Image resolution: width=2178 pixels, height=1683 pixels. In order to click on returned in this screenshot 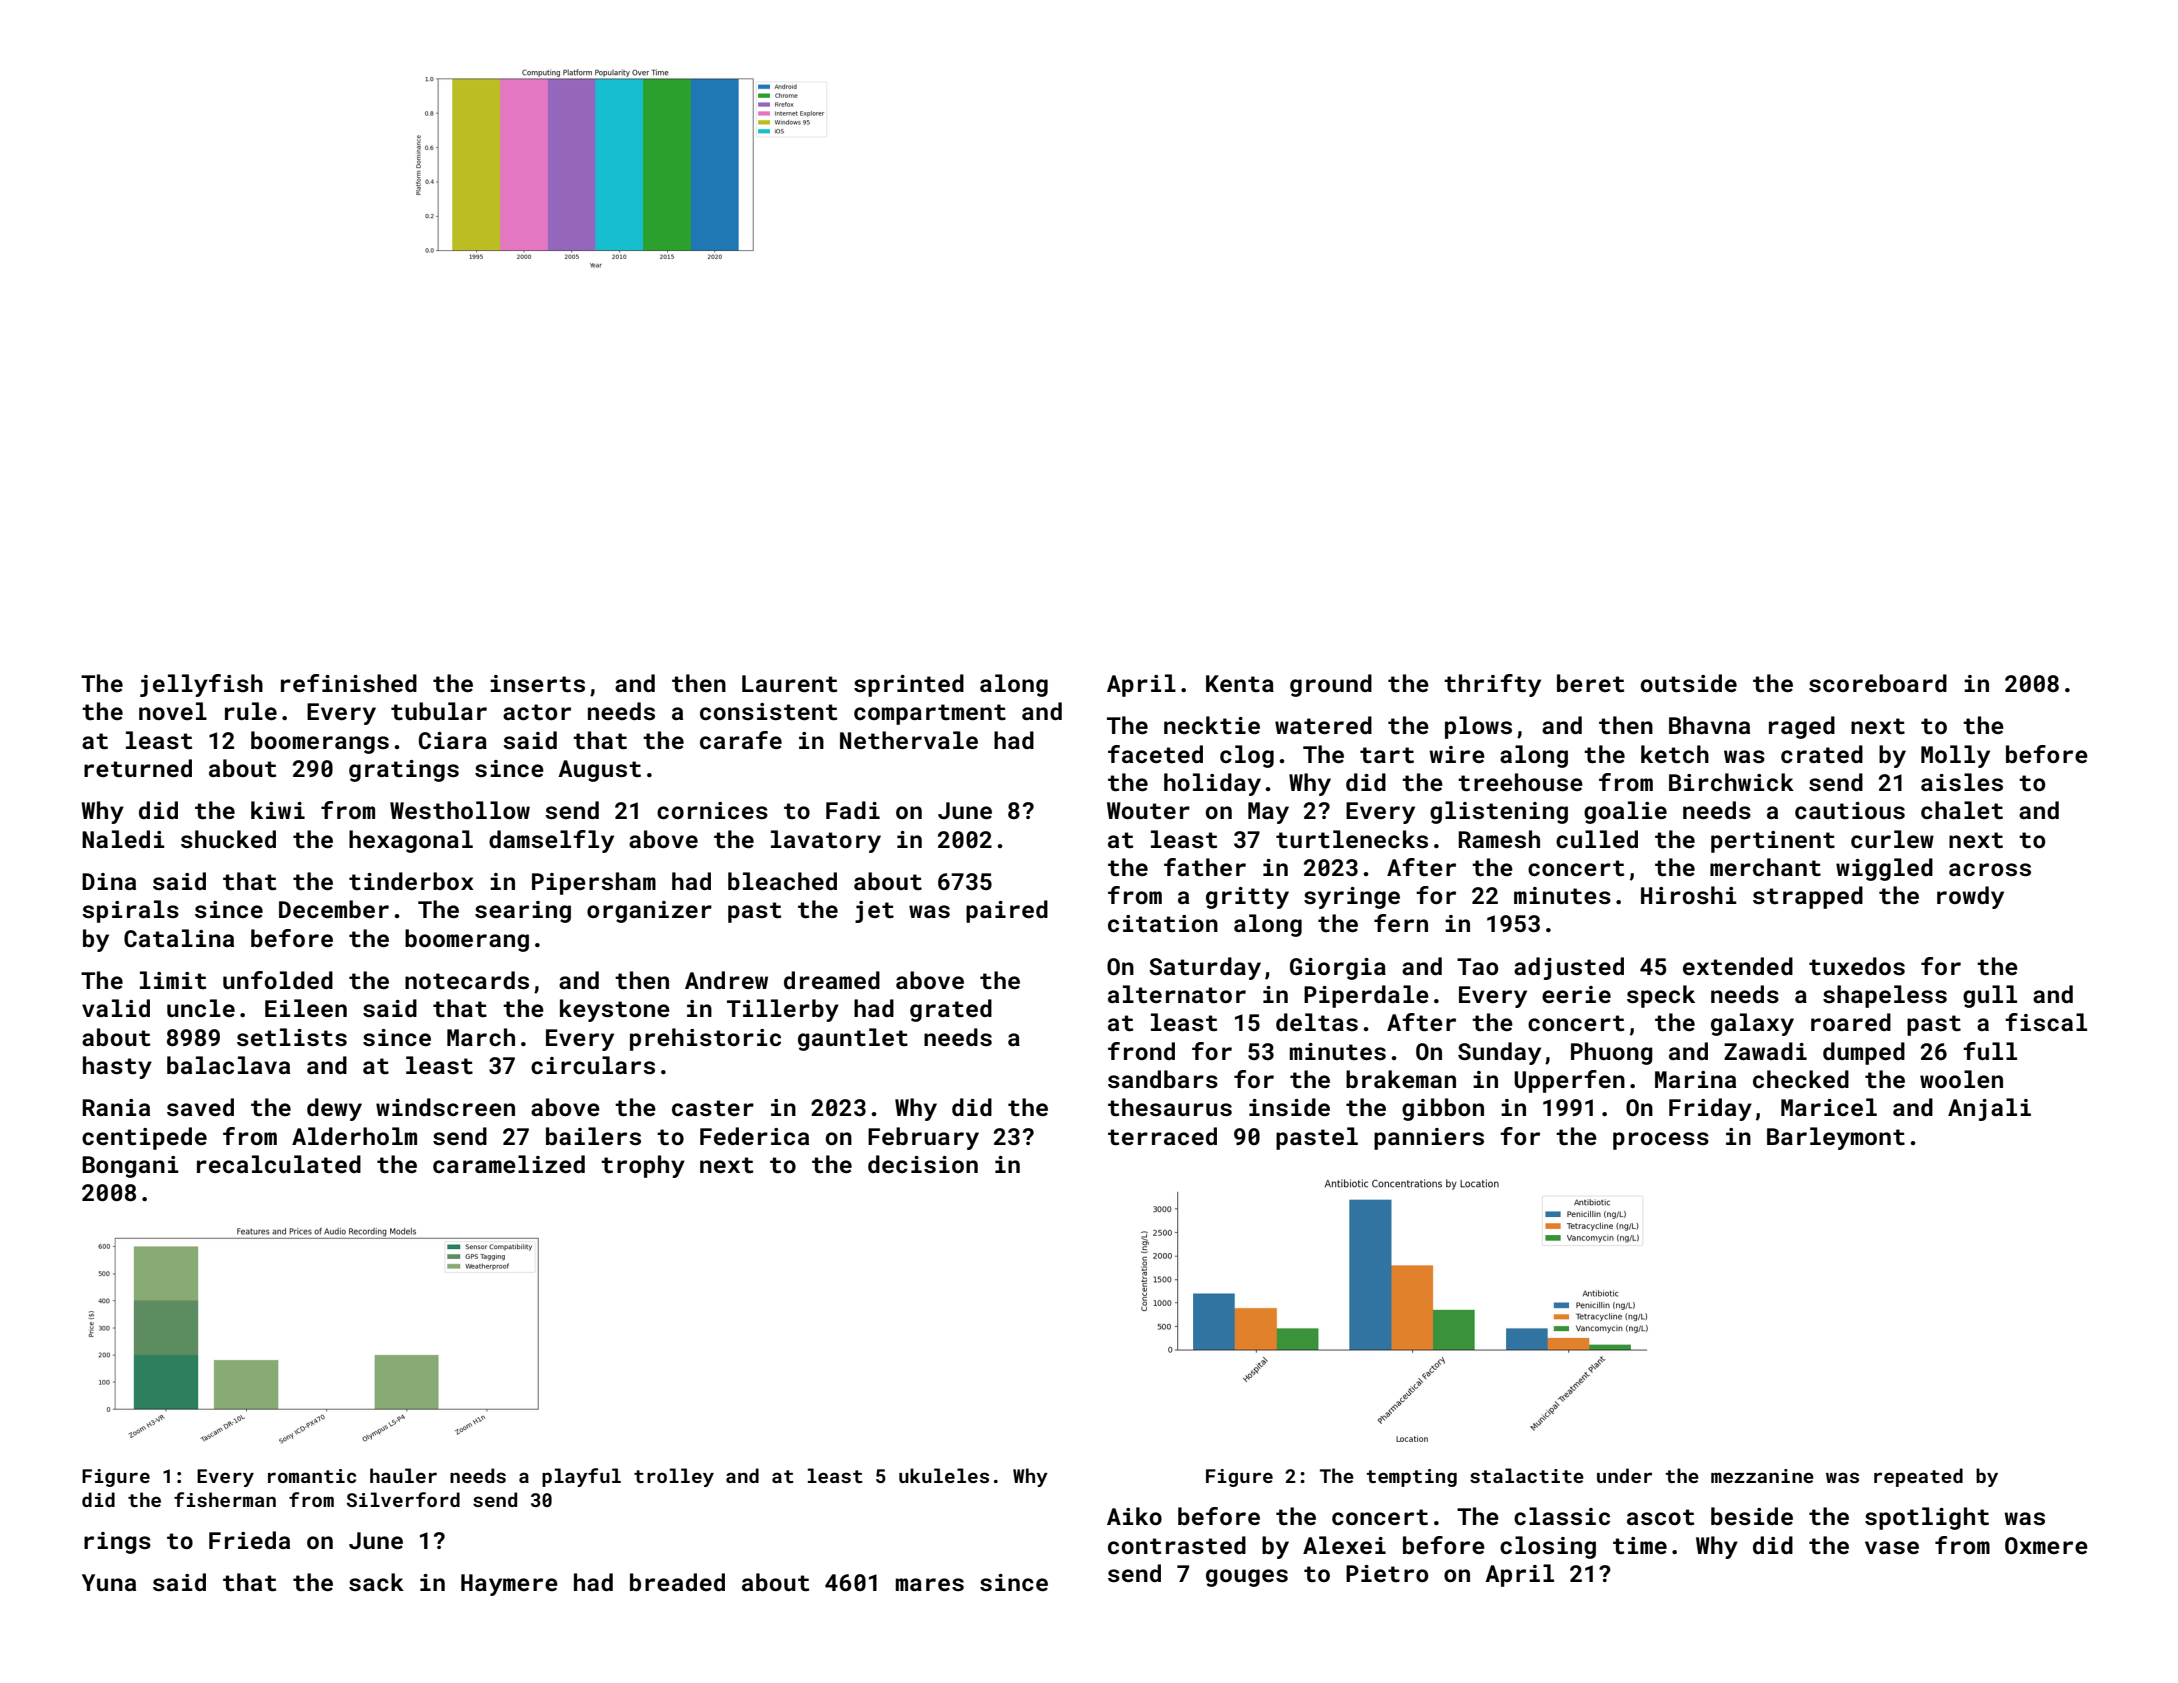, I will do `click(138, 768)`.
